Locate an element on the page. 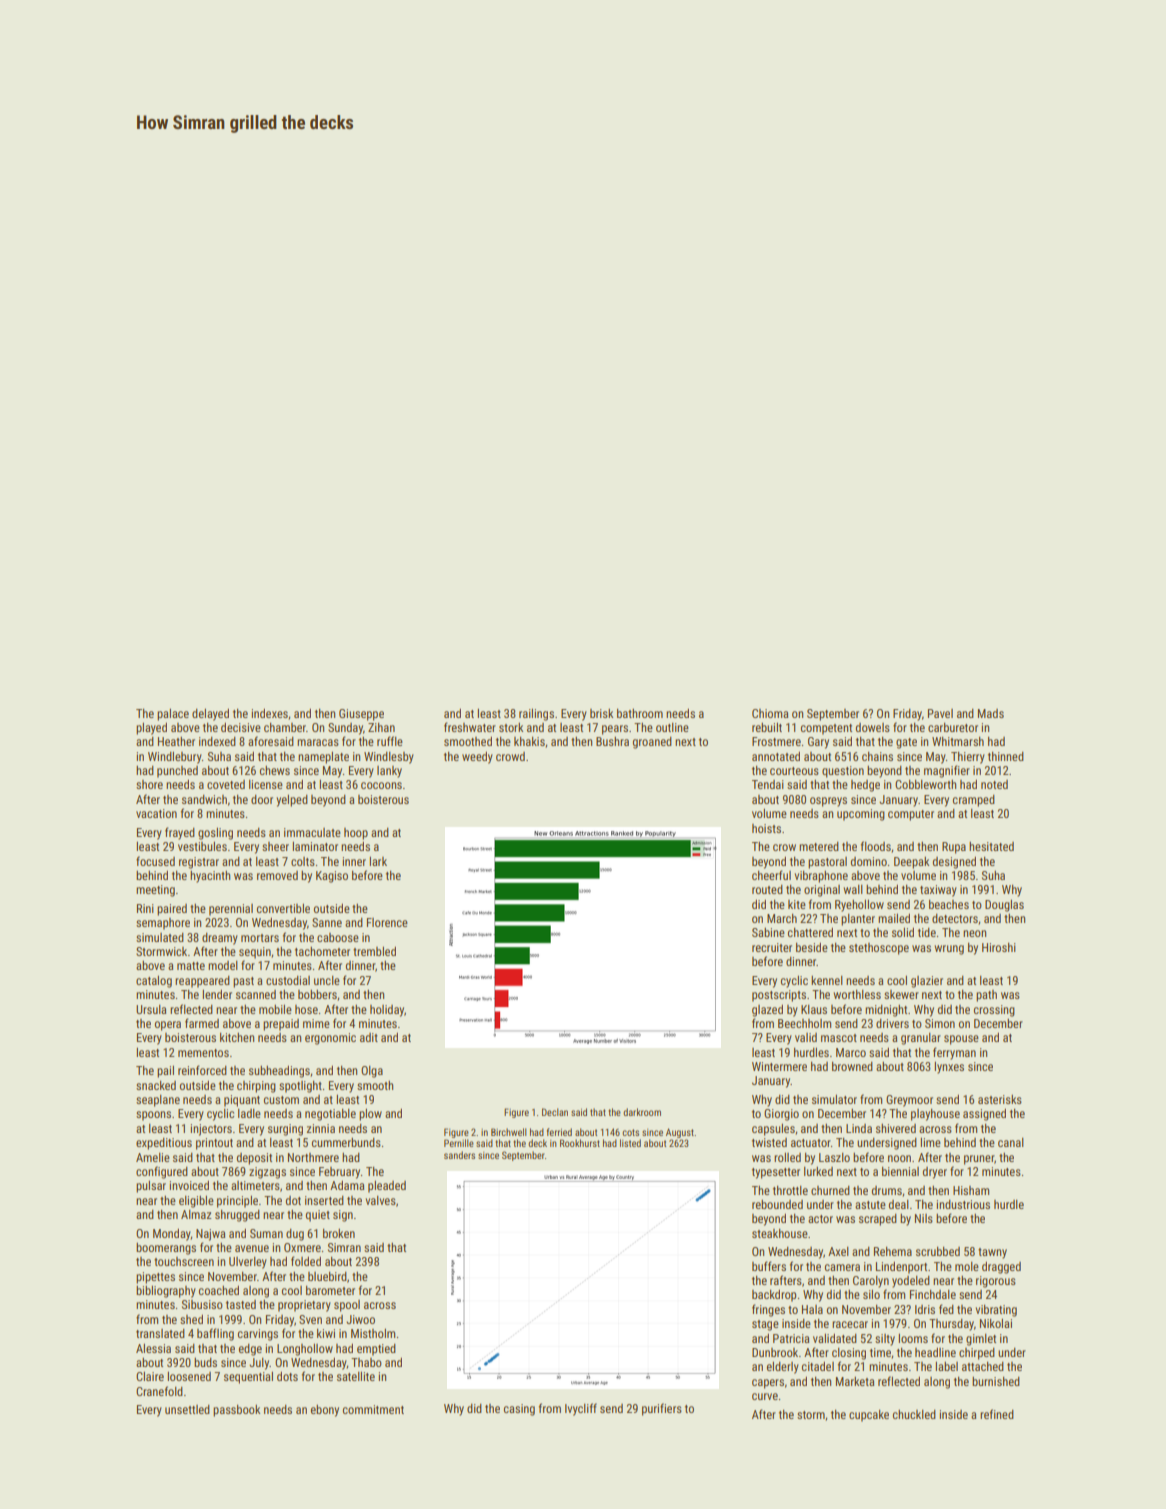 The height and width of the page is (1509, 1166). darkroom is located at coordinates (642, 1112).
